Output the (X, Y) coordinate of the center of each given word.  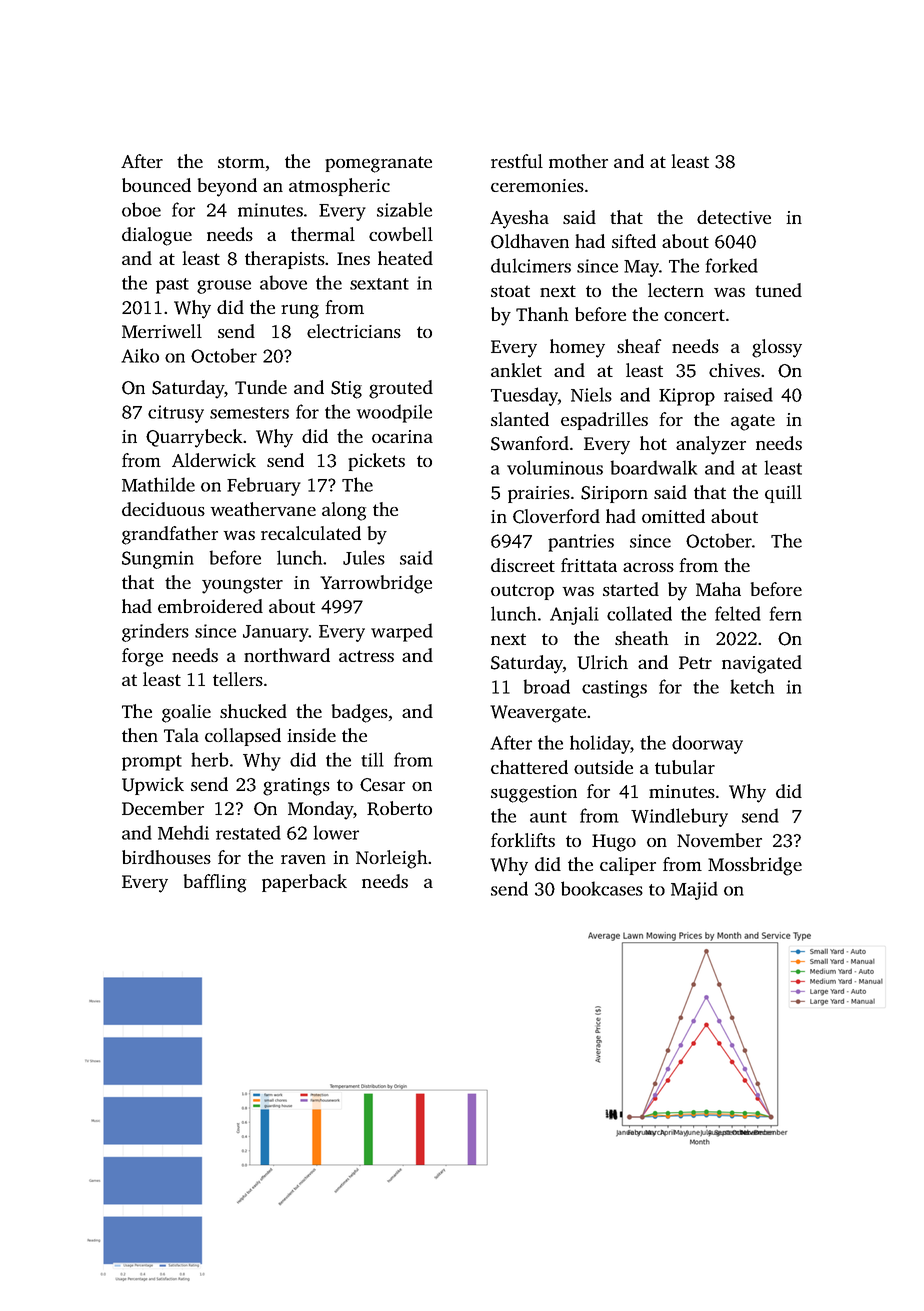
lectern (676, 290)
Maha (718, 589)
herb (209, 759)
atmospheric (339, 187)
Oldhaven (530, 241)
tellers (238, 679)
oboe (141, 209)
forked (732, 265)
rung (300, 311)
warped (402, 632)
